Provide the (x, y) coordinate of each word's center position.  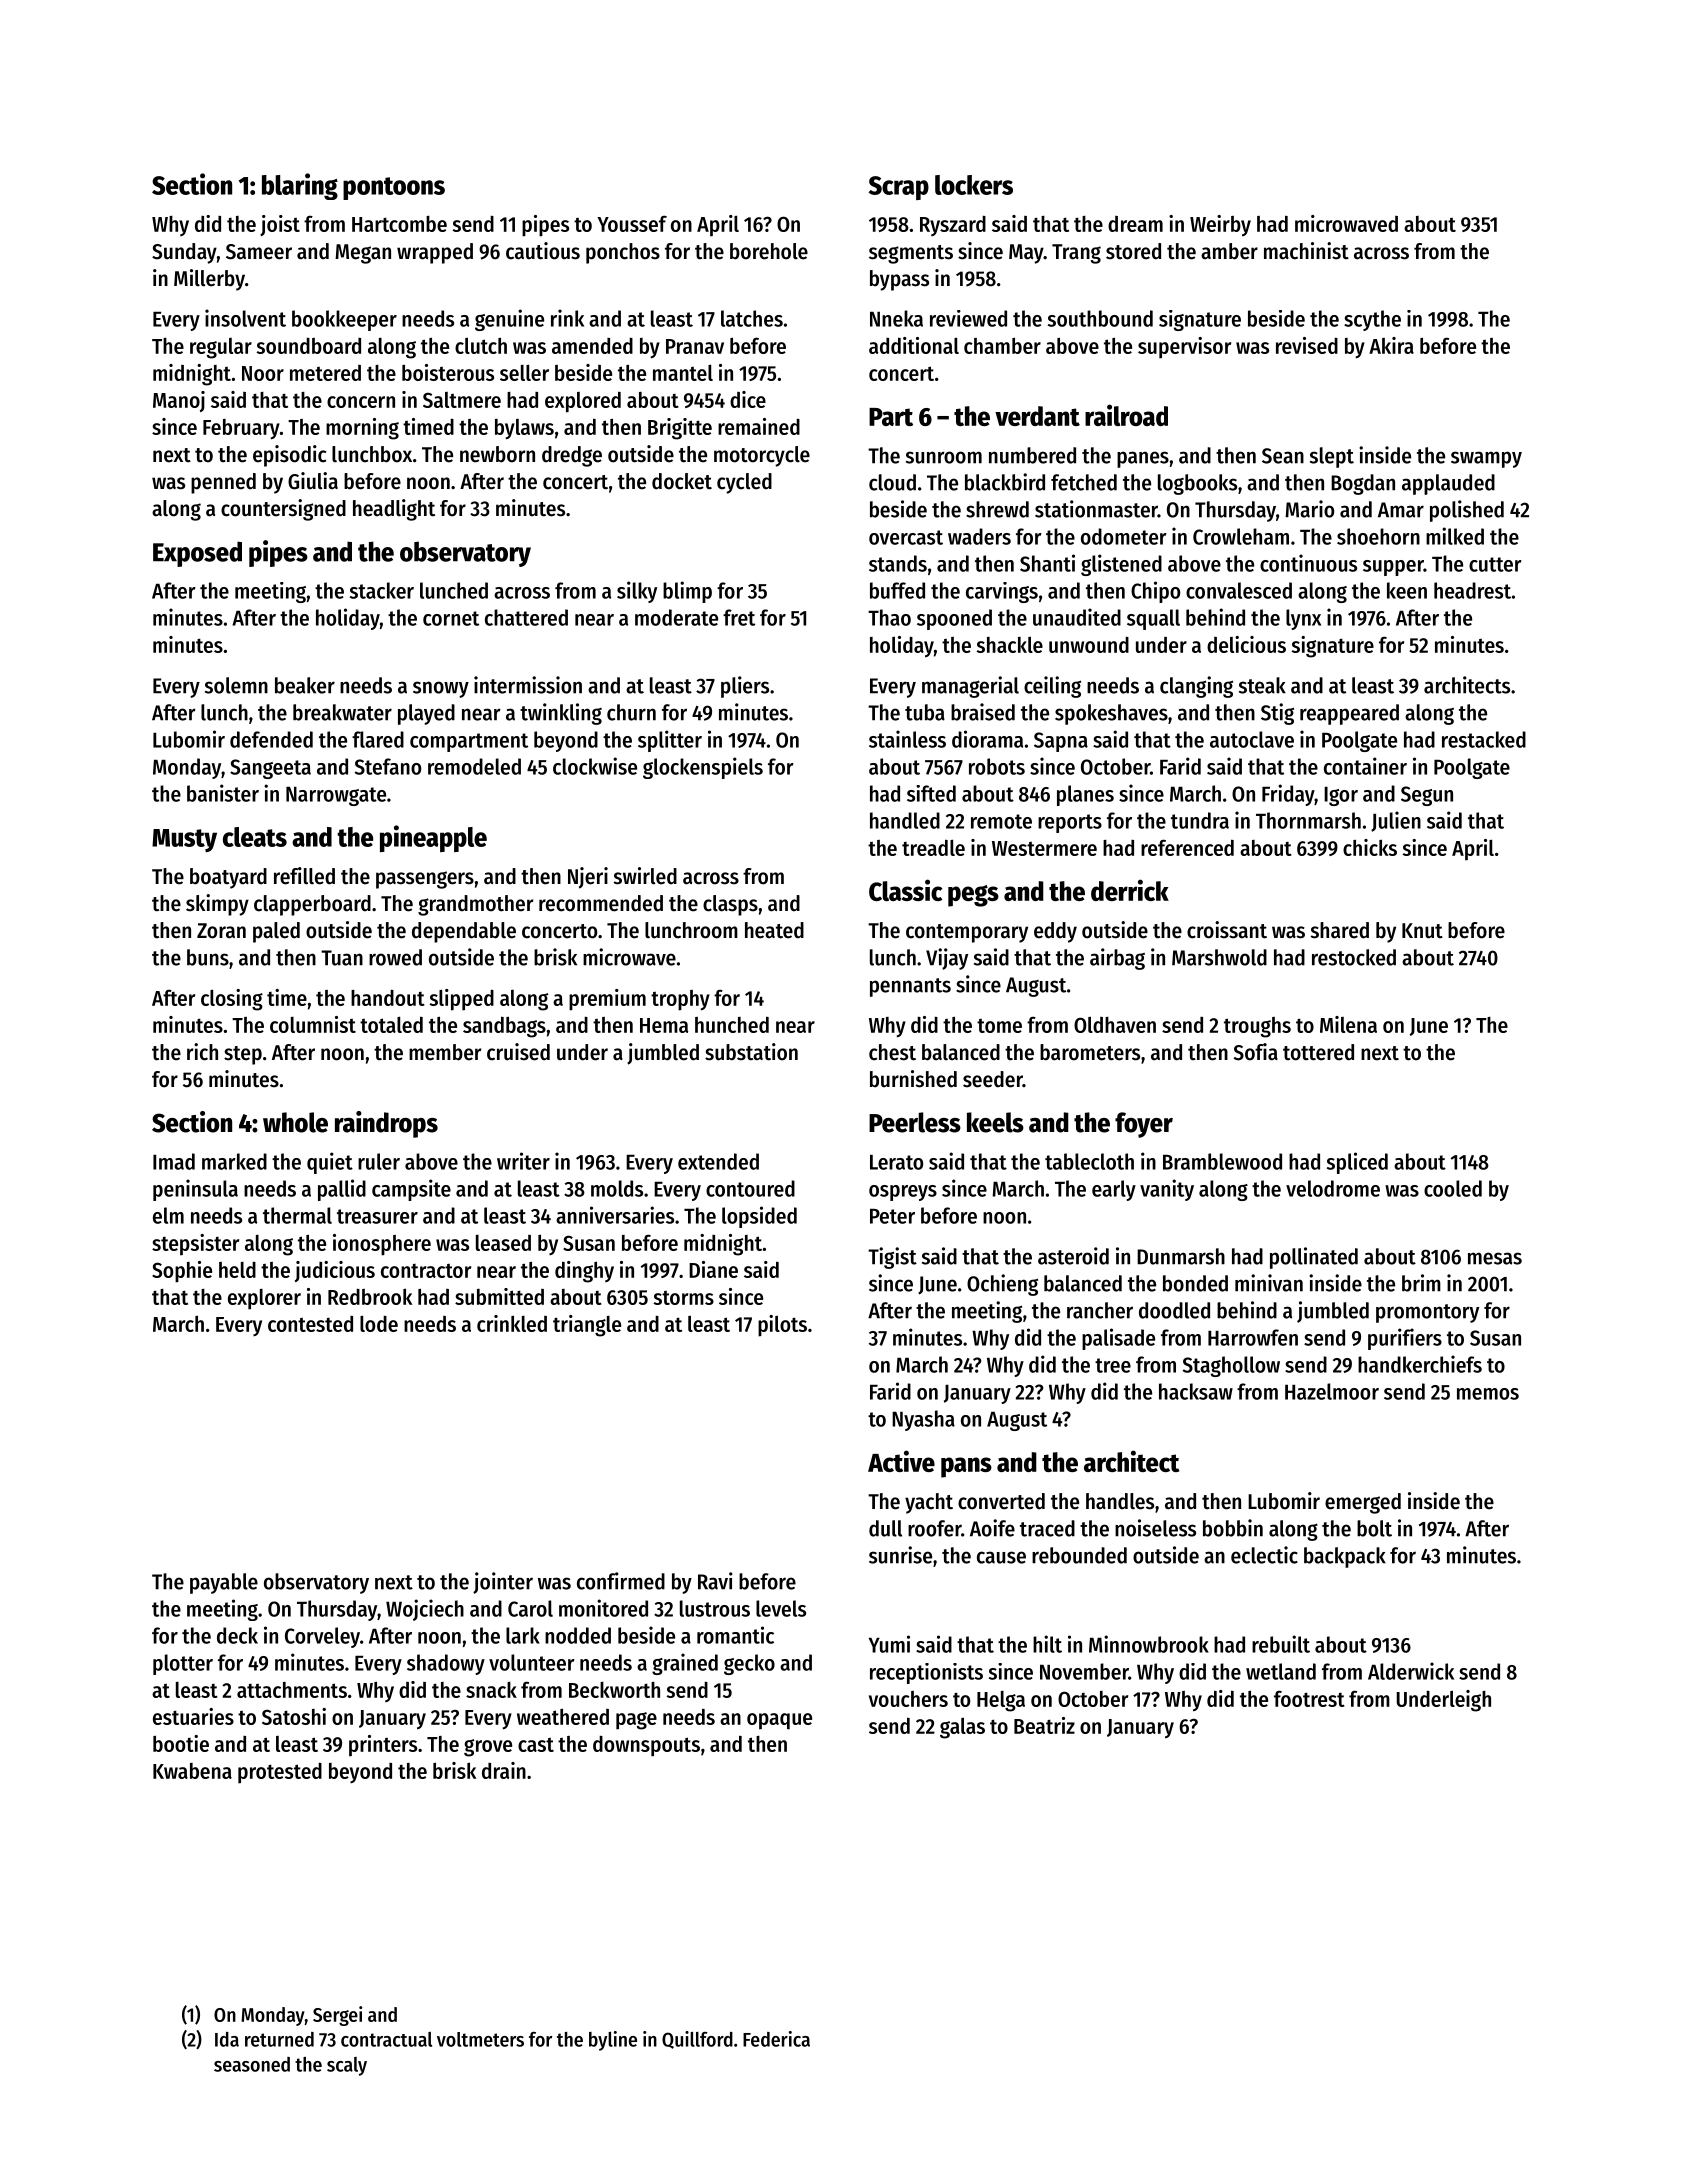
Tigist (892, 1258)
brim (1421, 1283)
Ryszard (953, 226)
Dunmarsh (1181, 1256)
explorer (264, 1299)
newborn (497, 454)
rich (202, 1052)
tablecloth (1089, 1161)
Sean (1283, 456)
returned (279, 2039)
